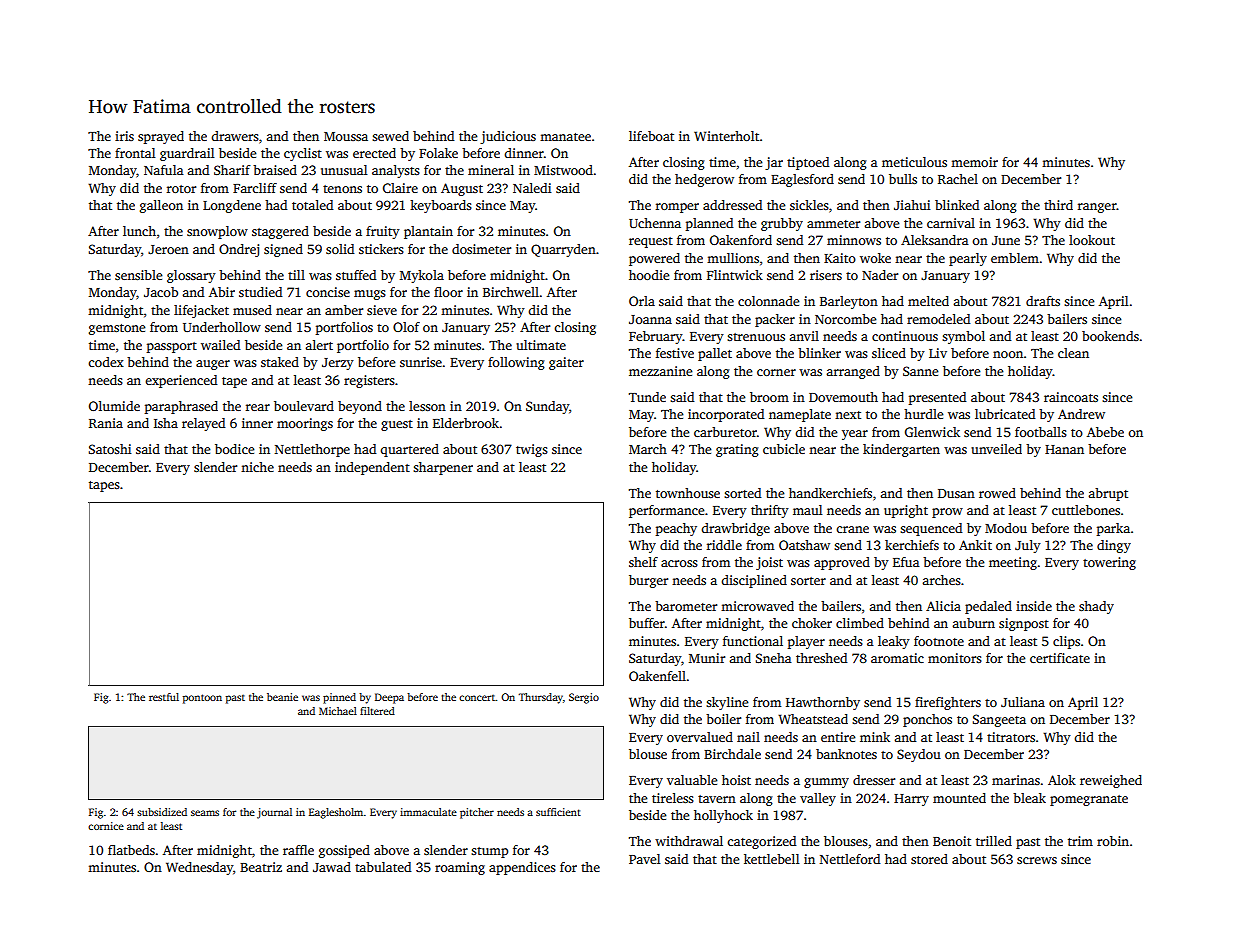 Image resolution: width=1233 pixels, height=952 pixels. I want to click on memoir, so click(974, 162).
